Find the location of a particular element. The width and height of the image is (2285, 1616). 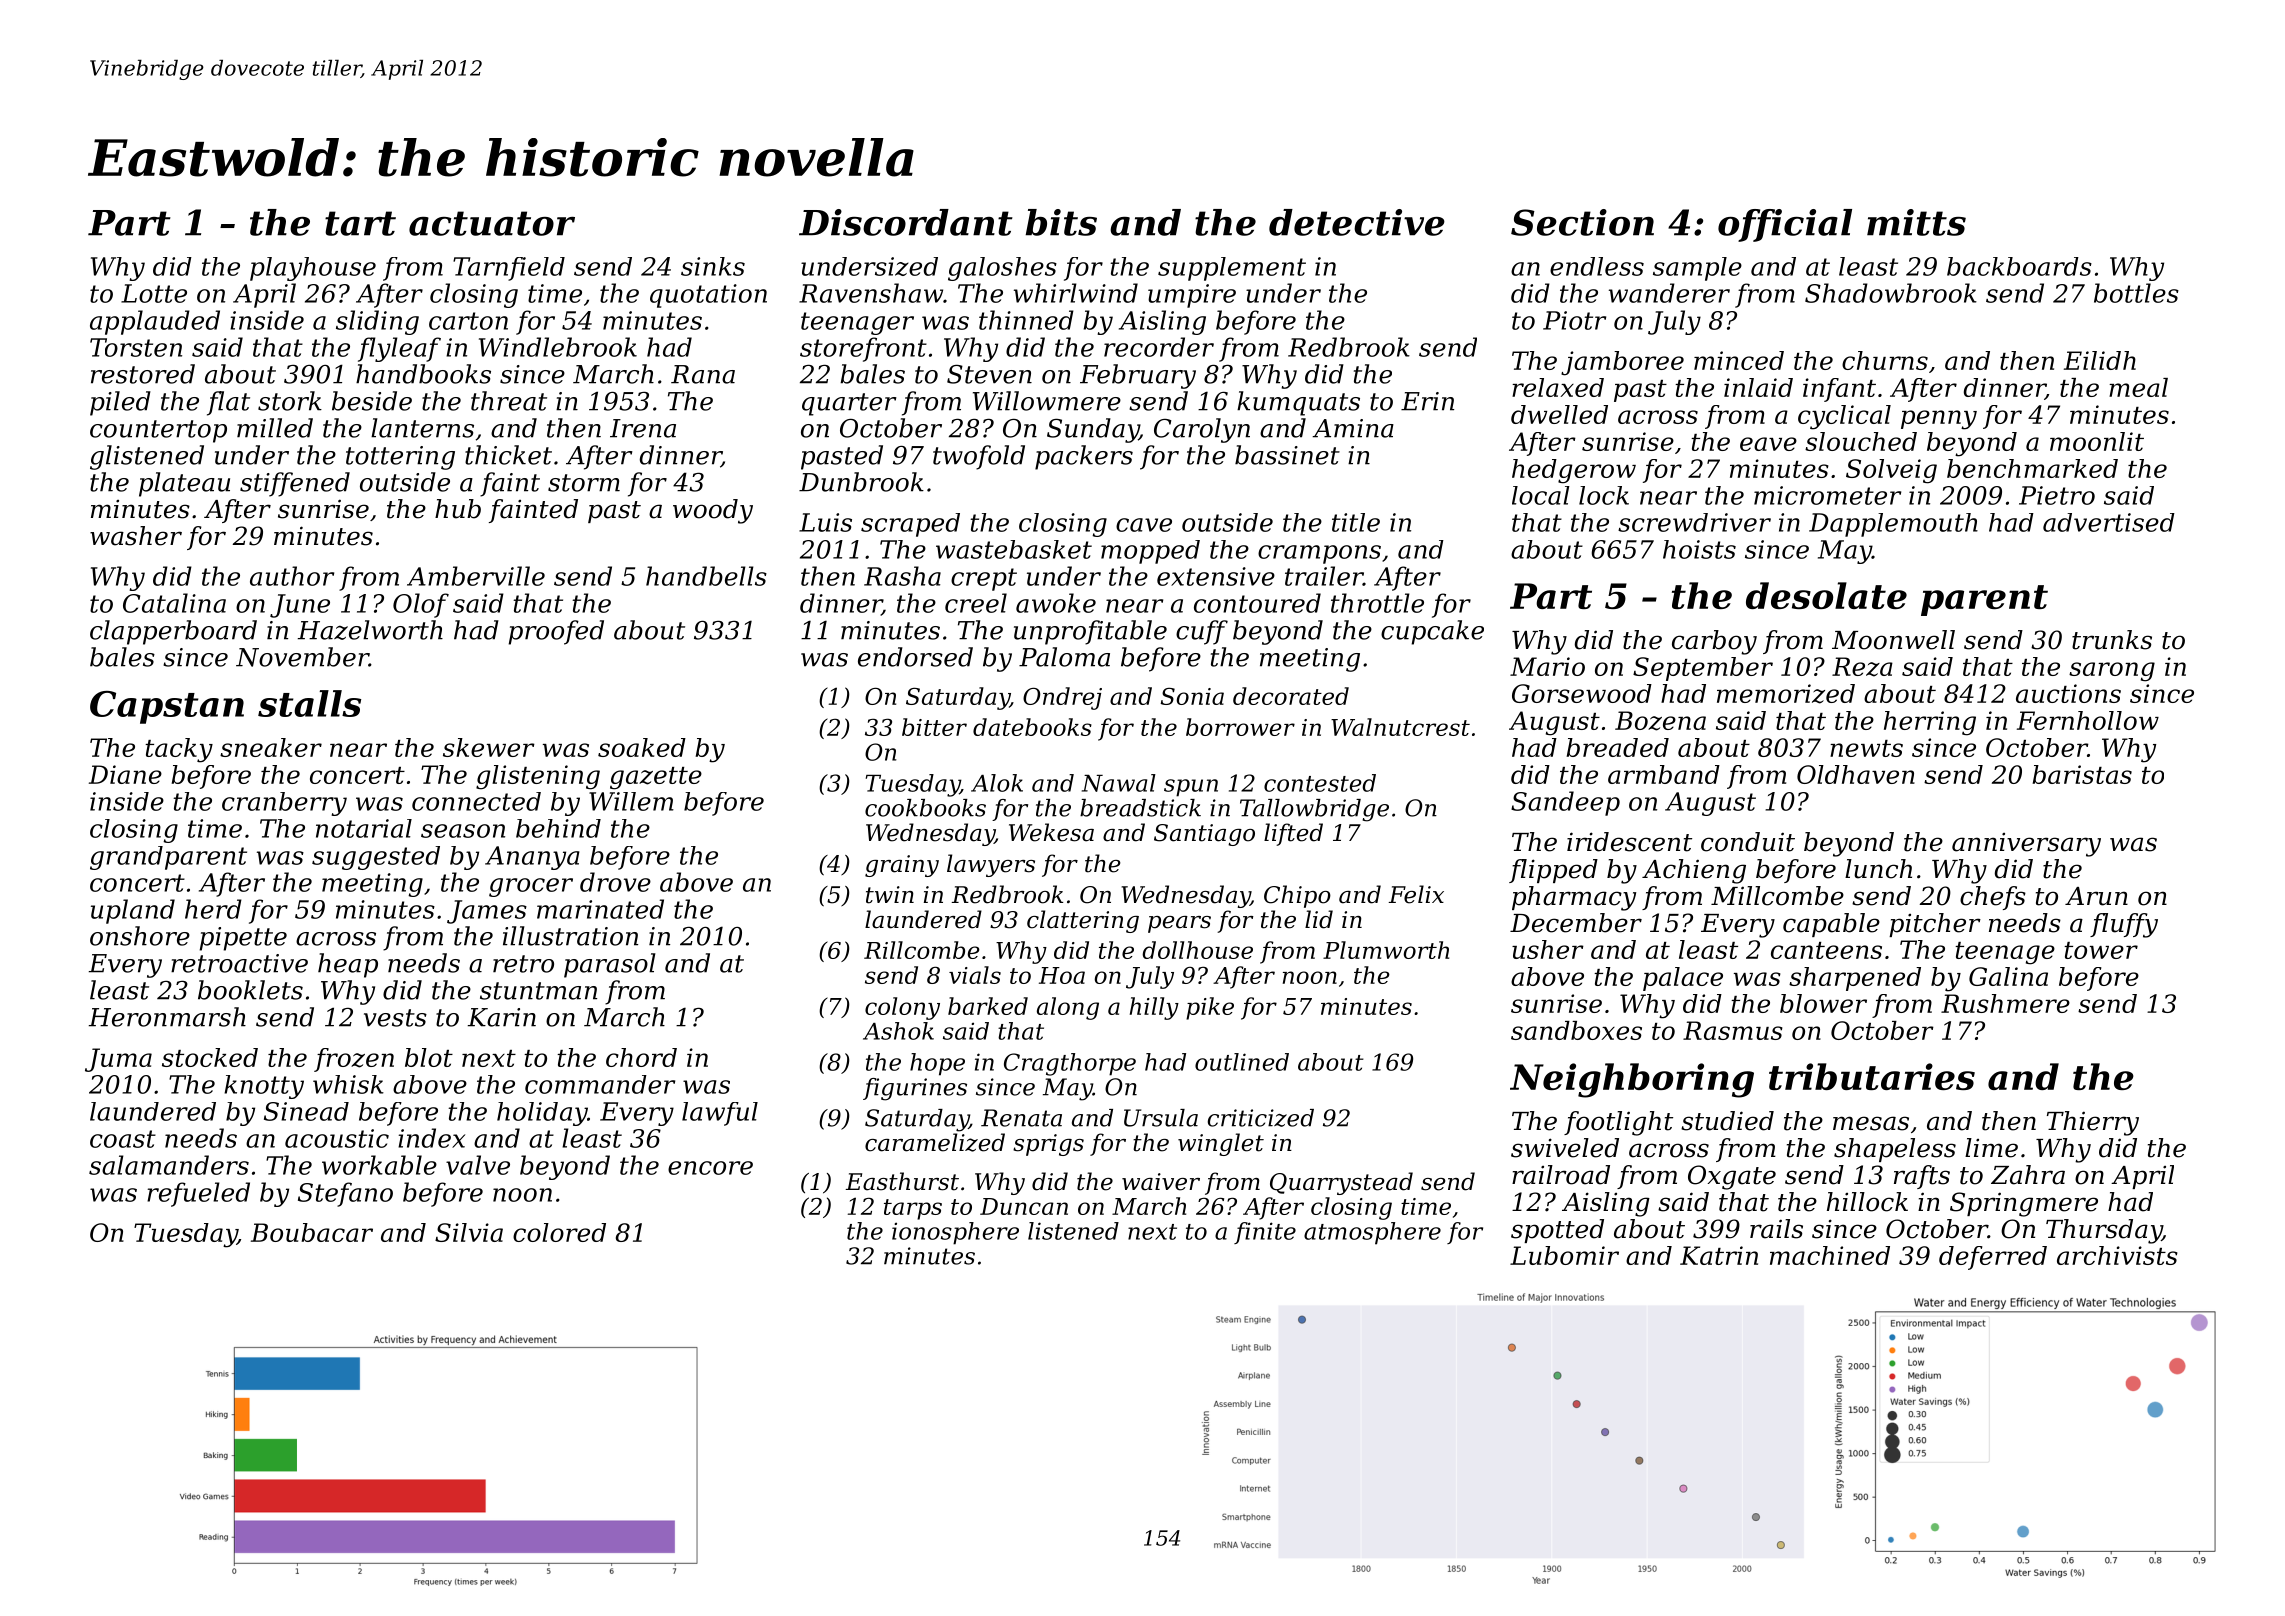

Renata is located at coordinates (1021, 1118).
